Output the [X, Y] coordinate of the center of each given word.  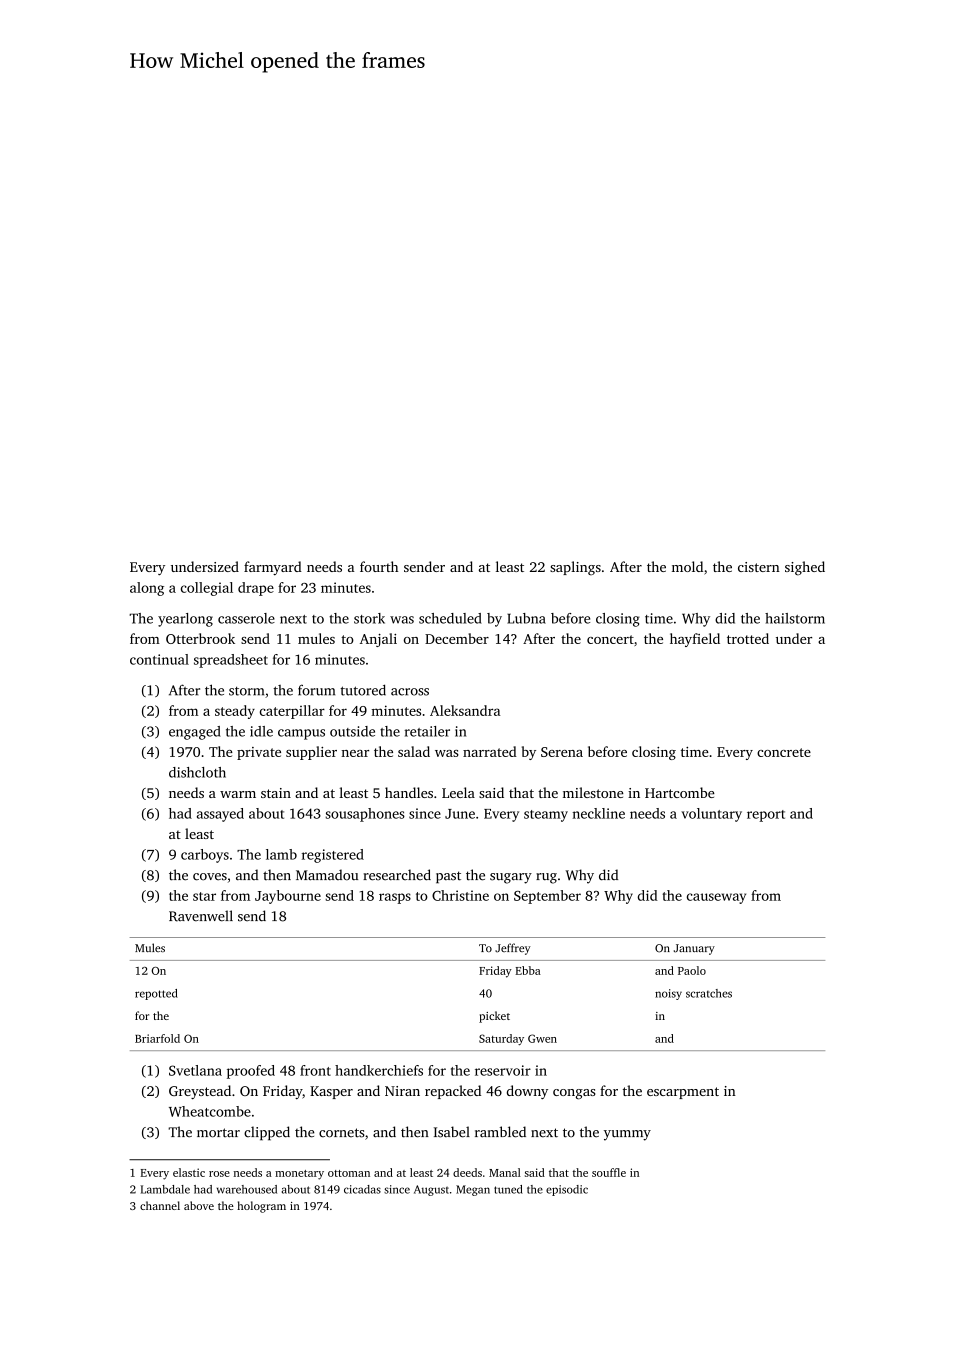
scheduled [450, 618]
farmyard [273, 568]
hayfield [695, 640]
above [199, 1205]
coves [210, 877]
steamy [546, 816]
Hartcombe [680, 792]
